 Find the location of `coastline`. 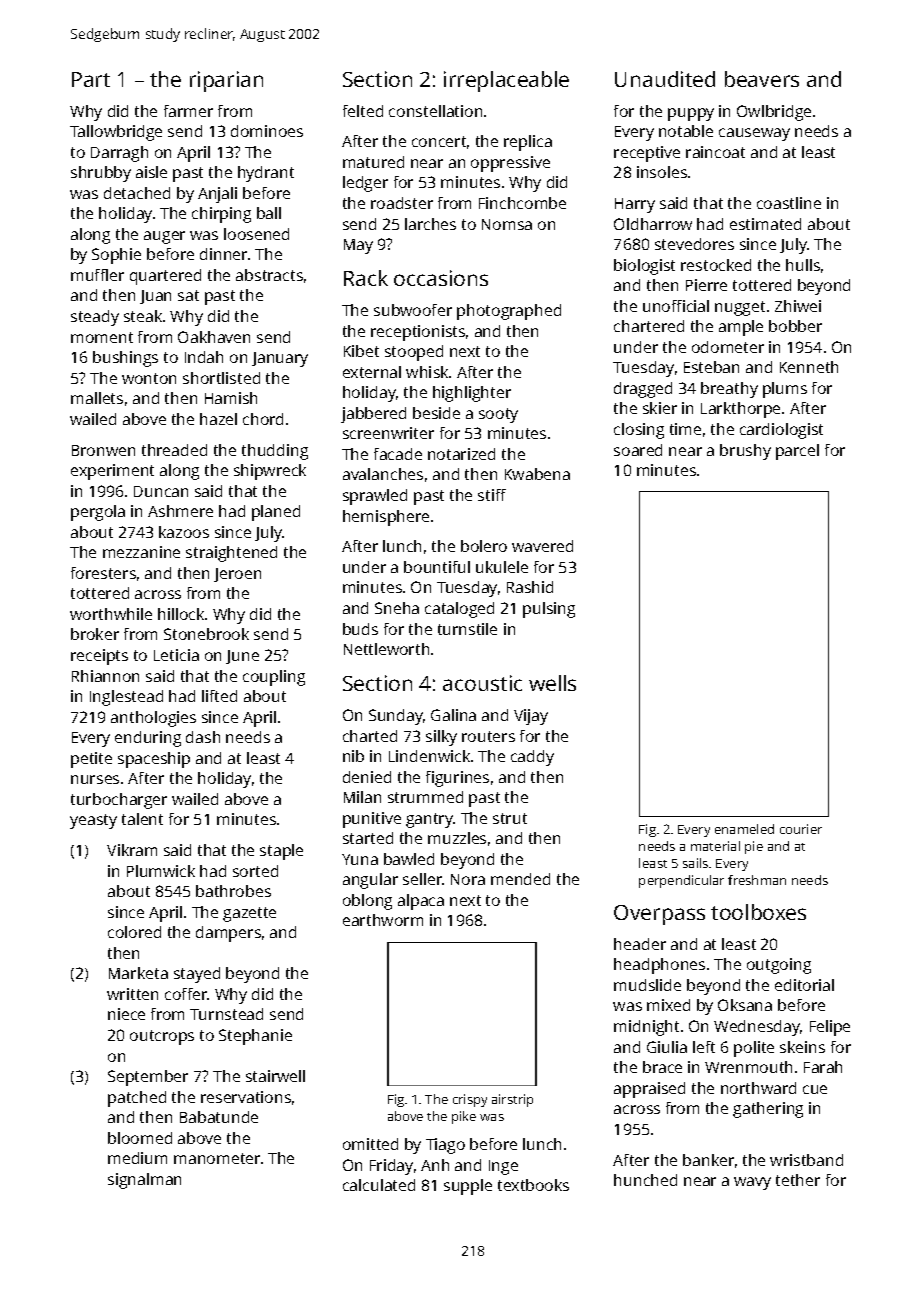

coastline is located at coordinates (789, 203).
